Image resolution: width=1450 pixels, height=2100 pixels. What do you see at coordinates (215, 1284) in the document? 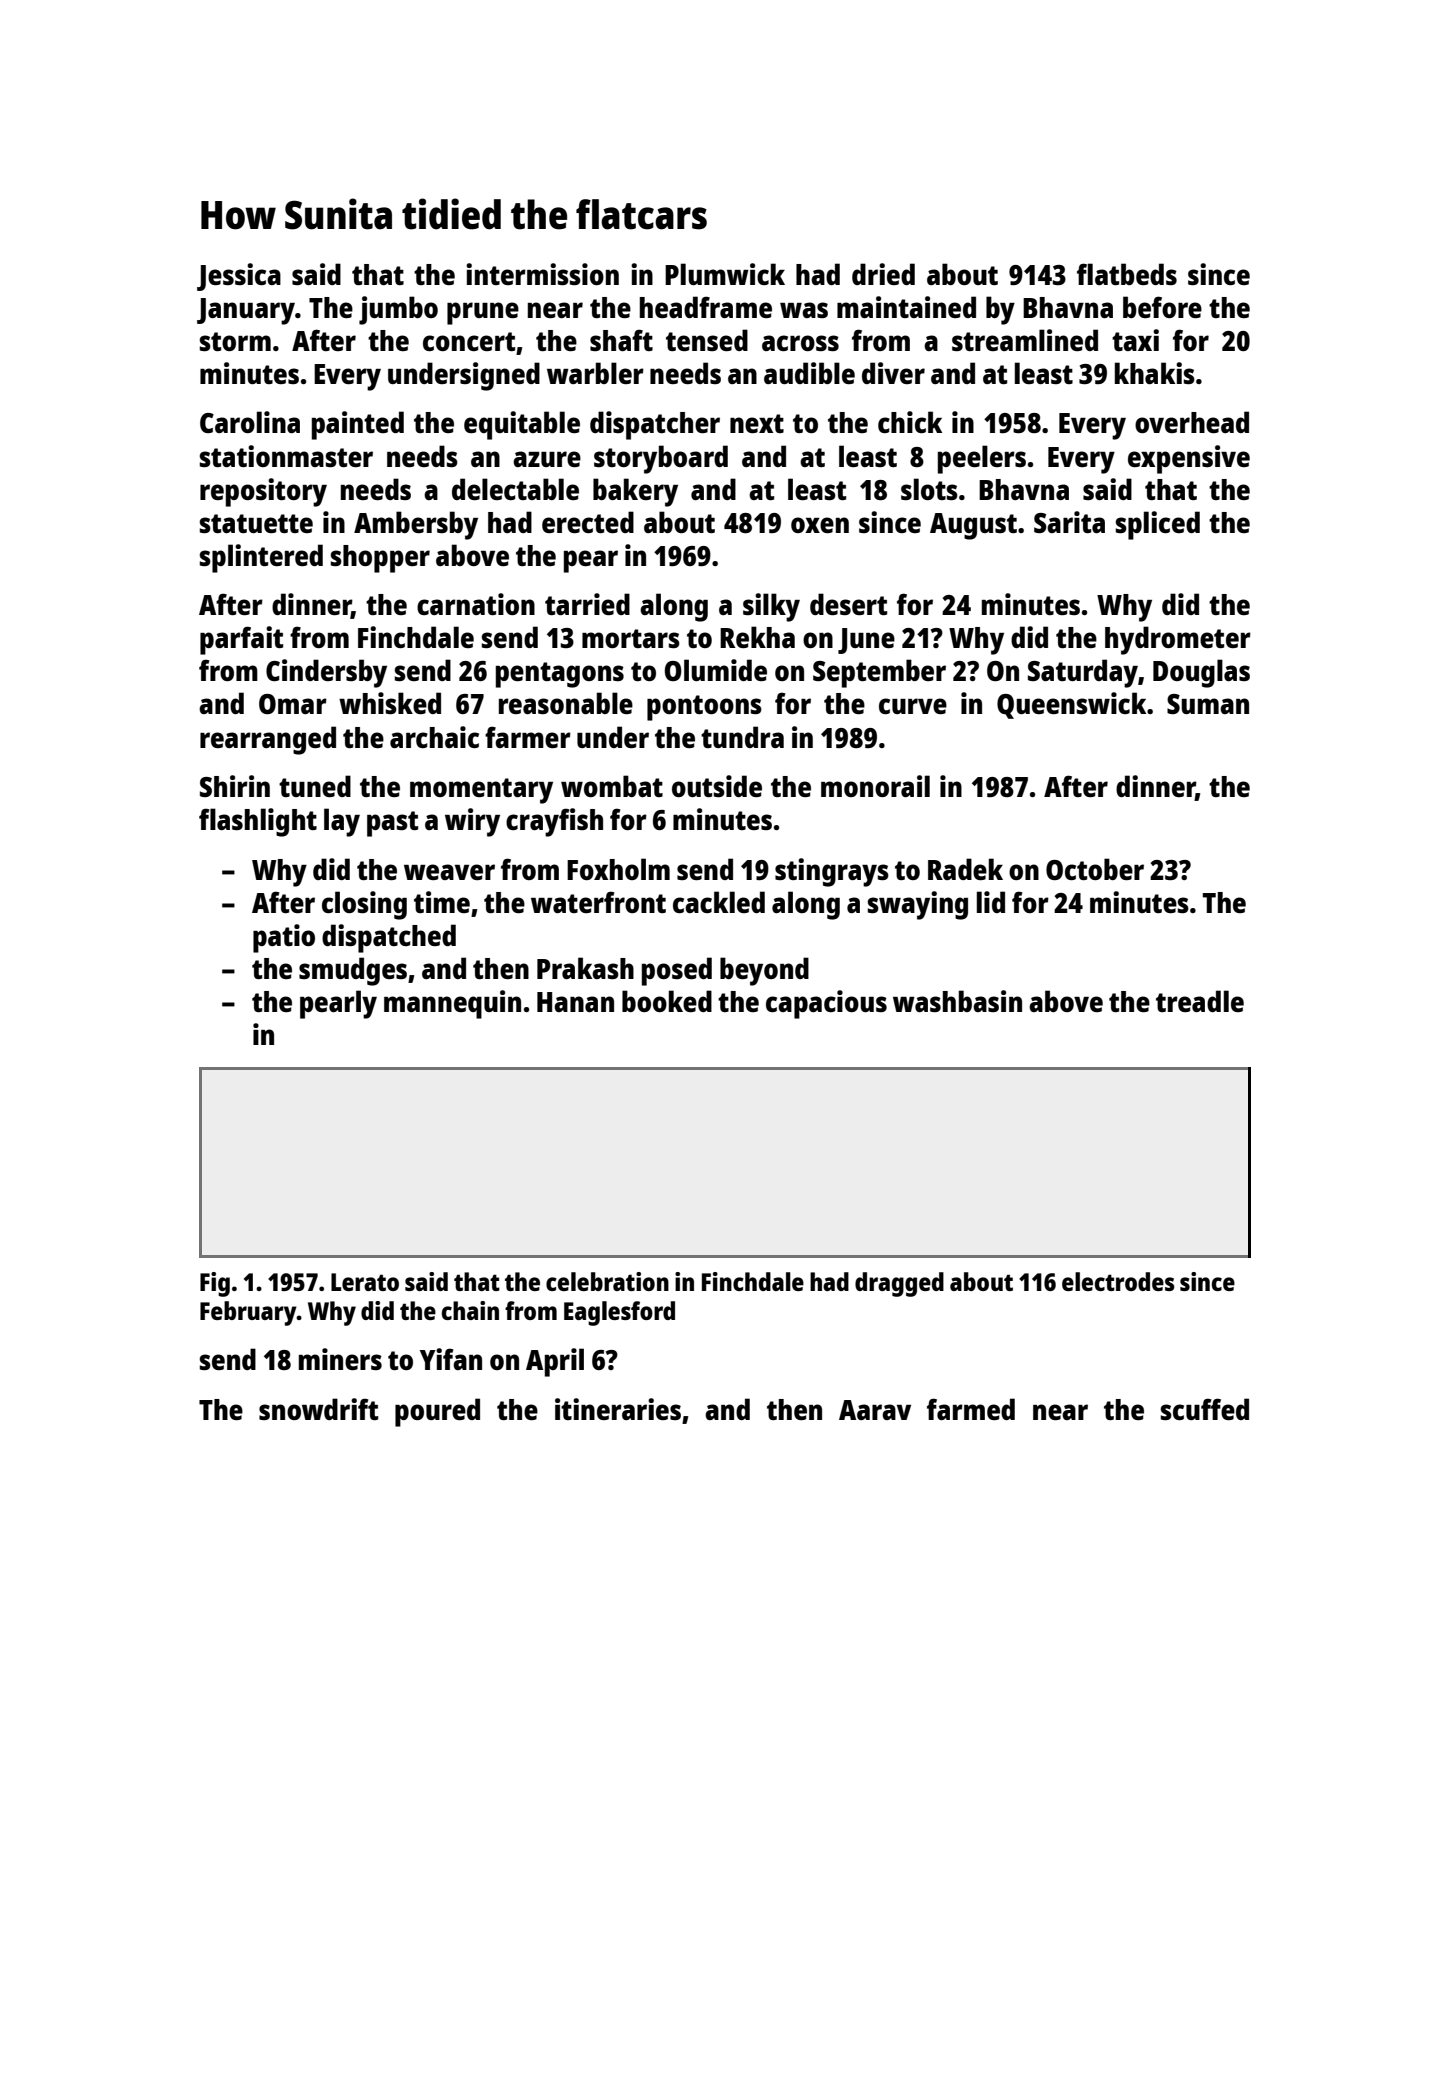
I see `Fig` at bounding box center [215, 1284].
